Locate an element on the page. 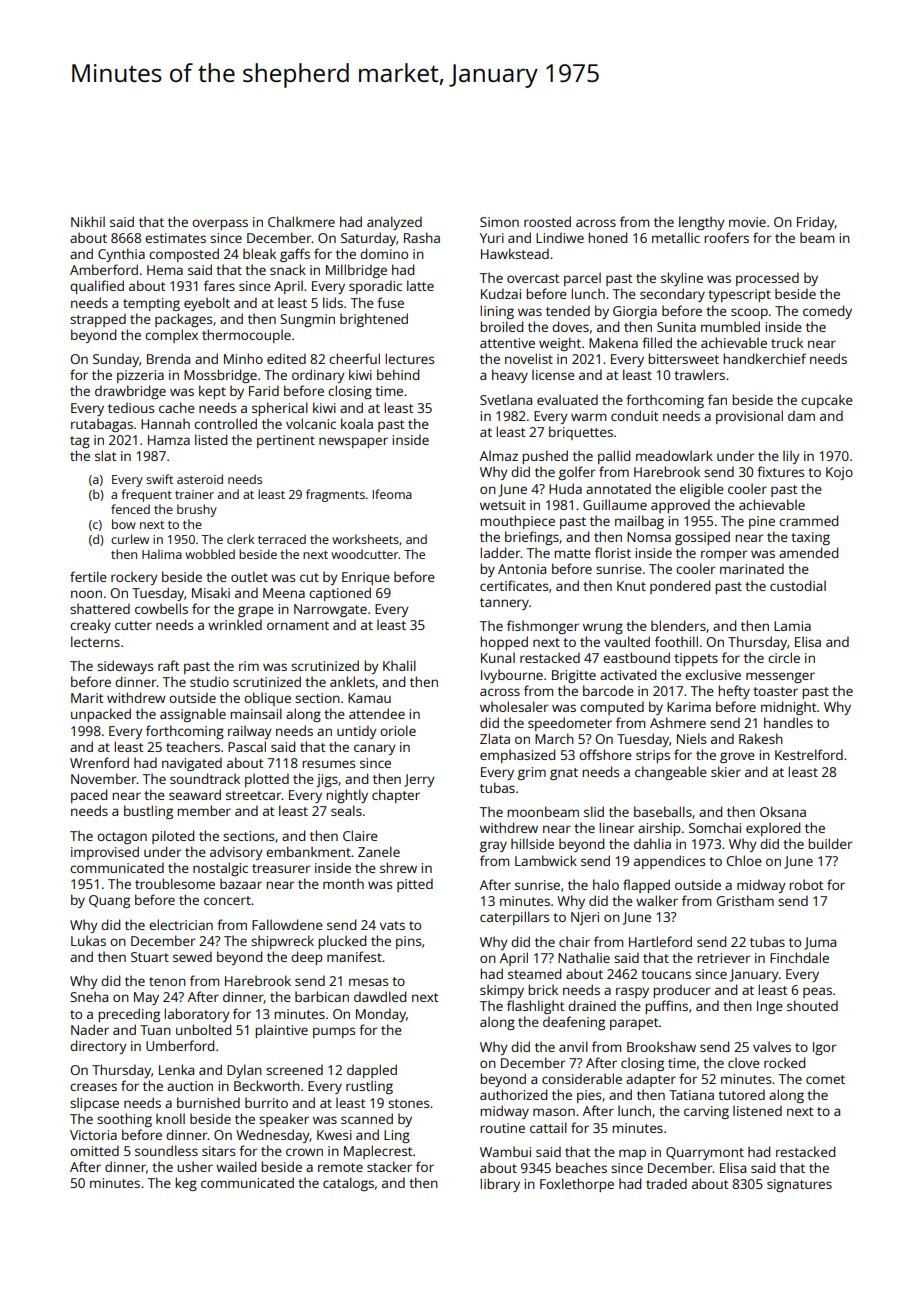 The width and height of the document is (924, 1308). paced is located at coordinates (89, 796).
